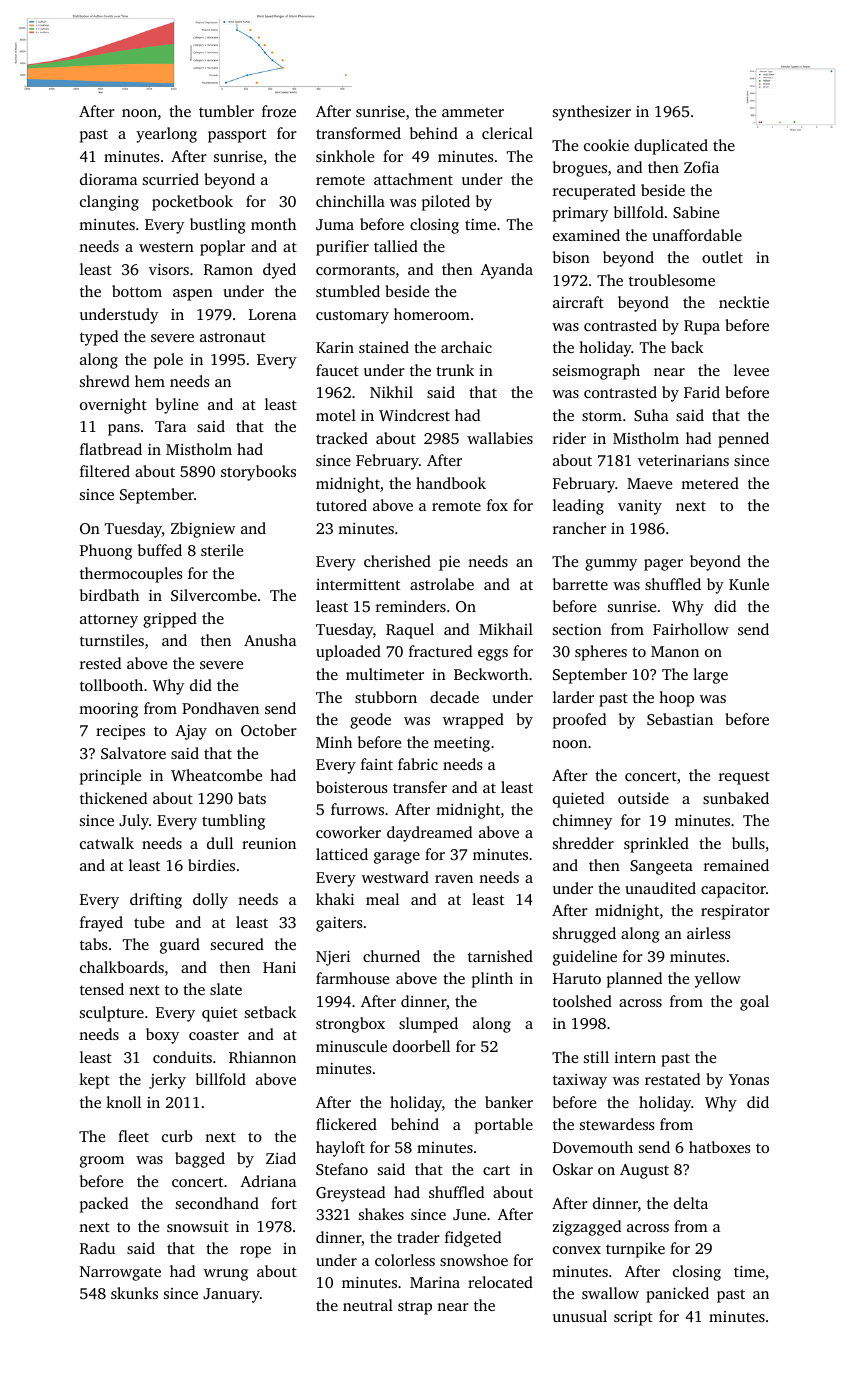 The width and height of the document is (849, 1400). What do you see at coordinates (350, 1025) in the document?
I see `strongbox` at bounding box center [350, 1025].
